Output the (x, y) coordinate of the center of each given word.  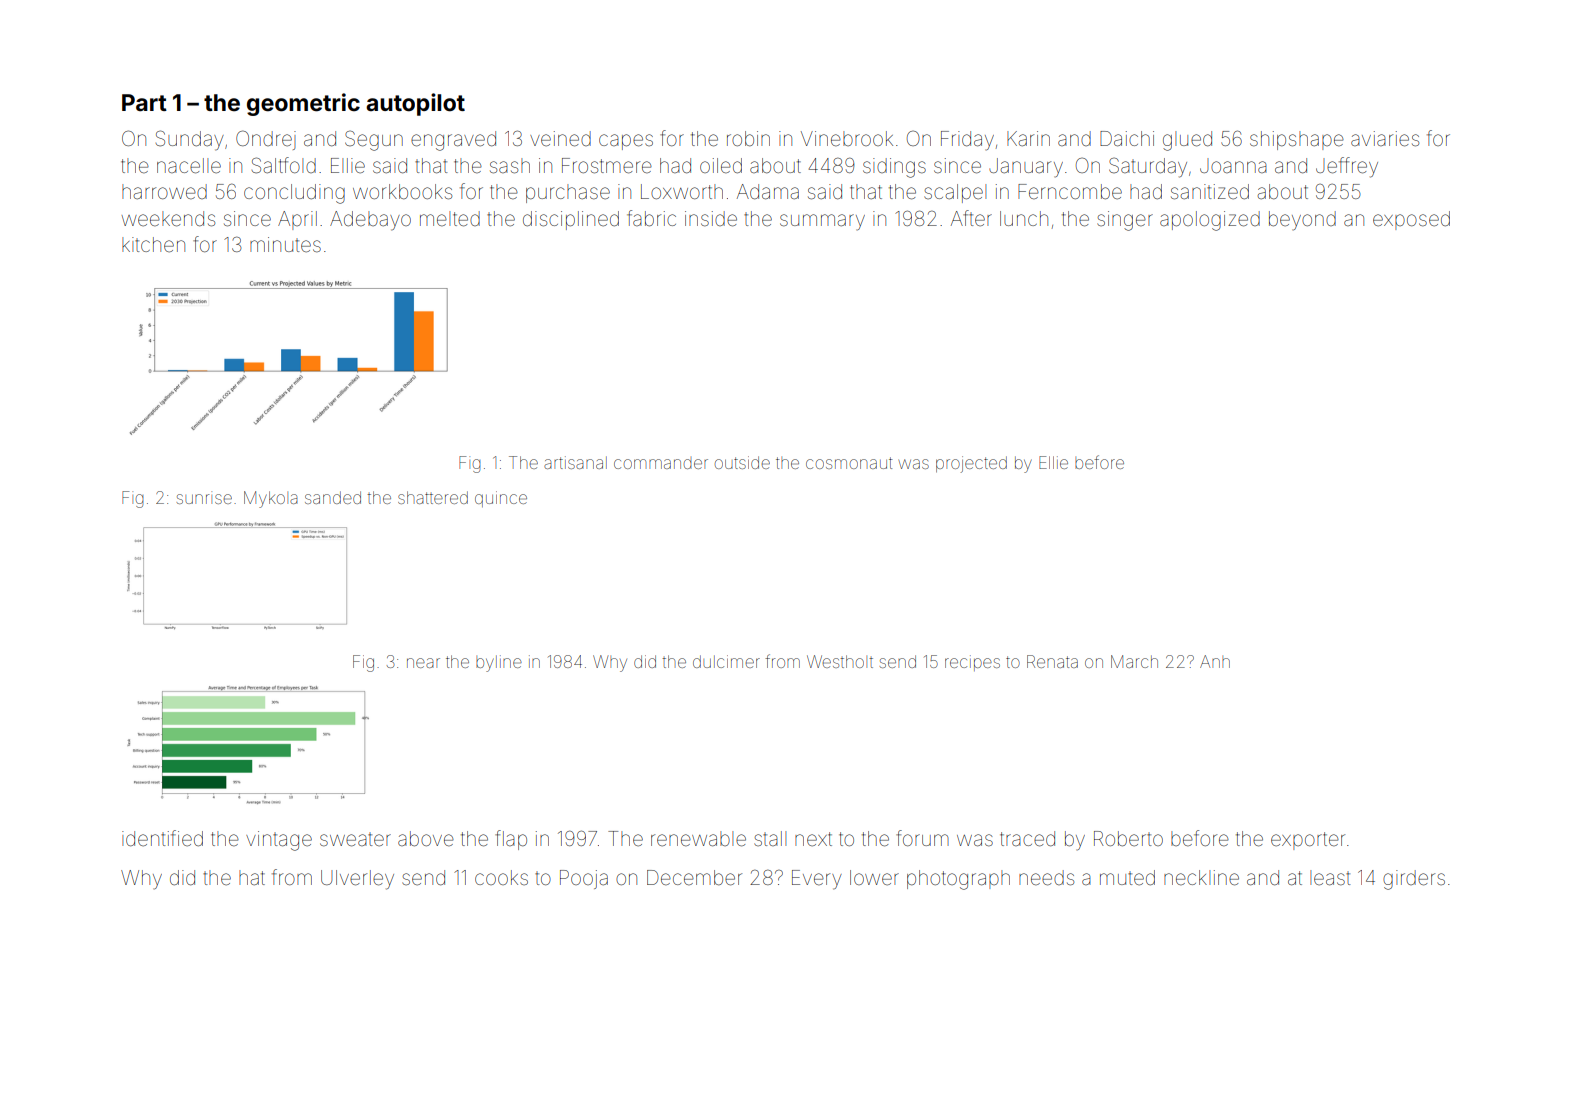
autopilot (415, 104)
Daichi (1127, 138)
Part (144, 102)
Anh (1215, 661)
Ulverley (357, 880)
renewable (698, 839)
